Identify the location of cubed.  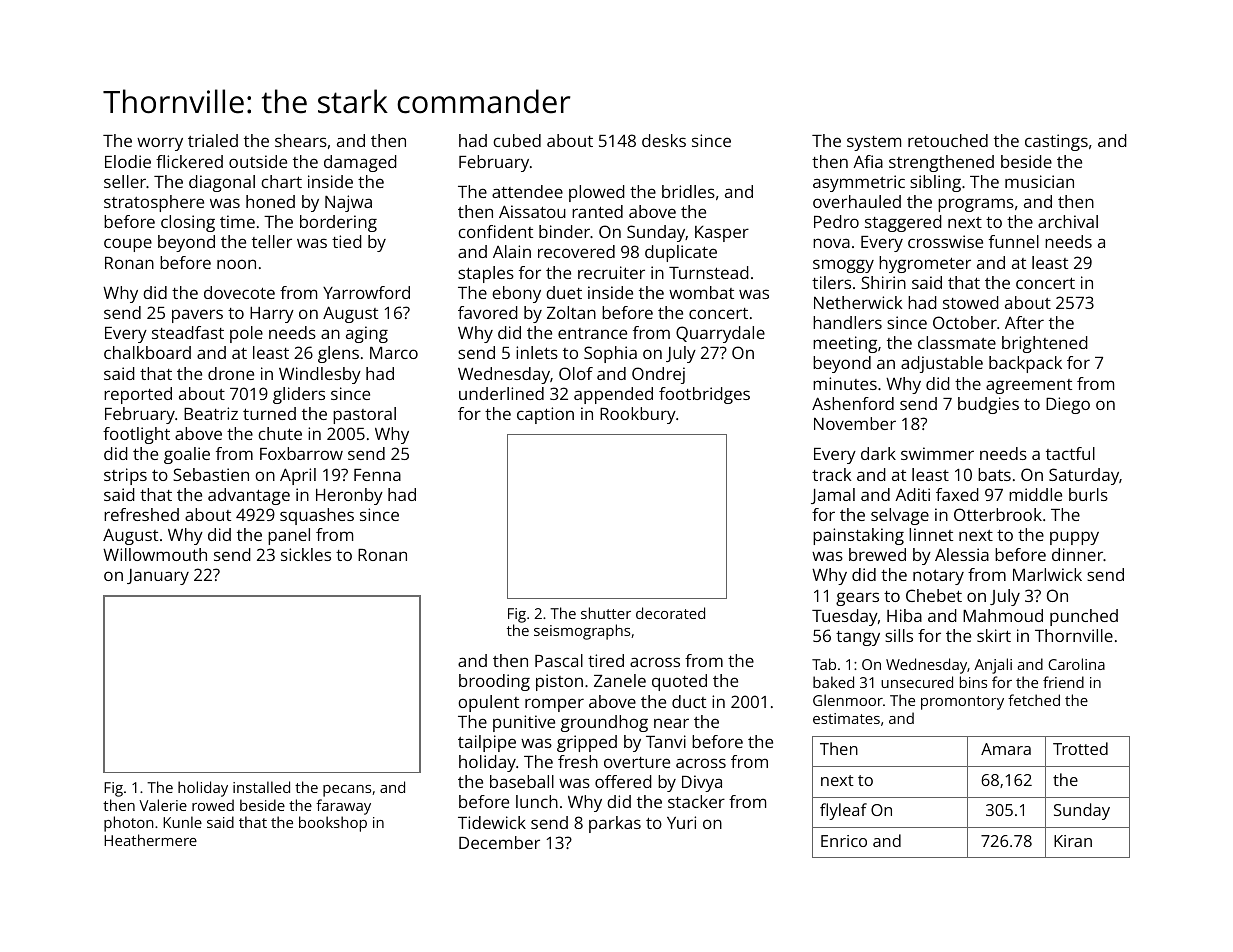
(517, 140).
